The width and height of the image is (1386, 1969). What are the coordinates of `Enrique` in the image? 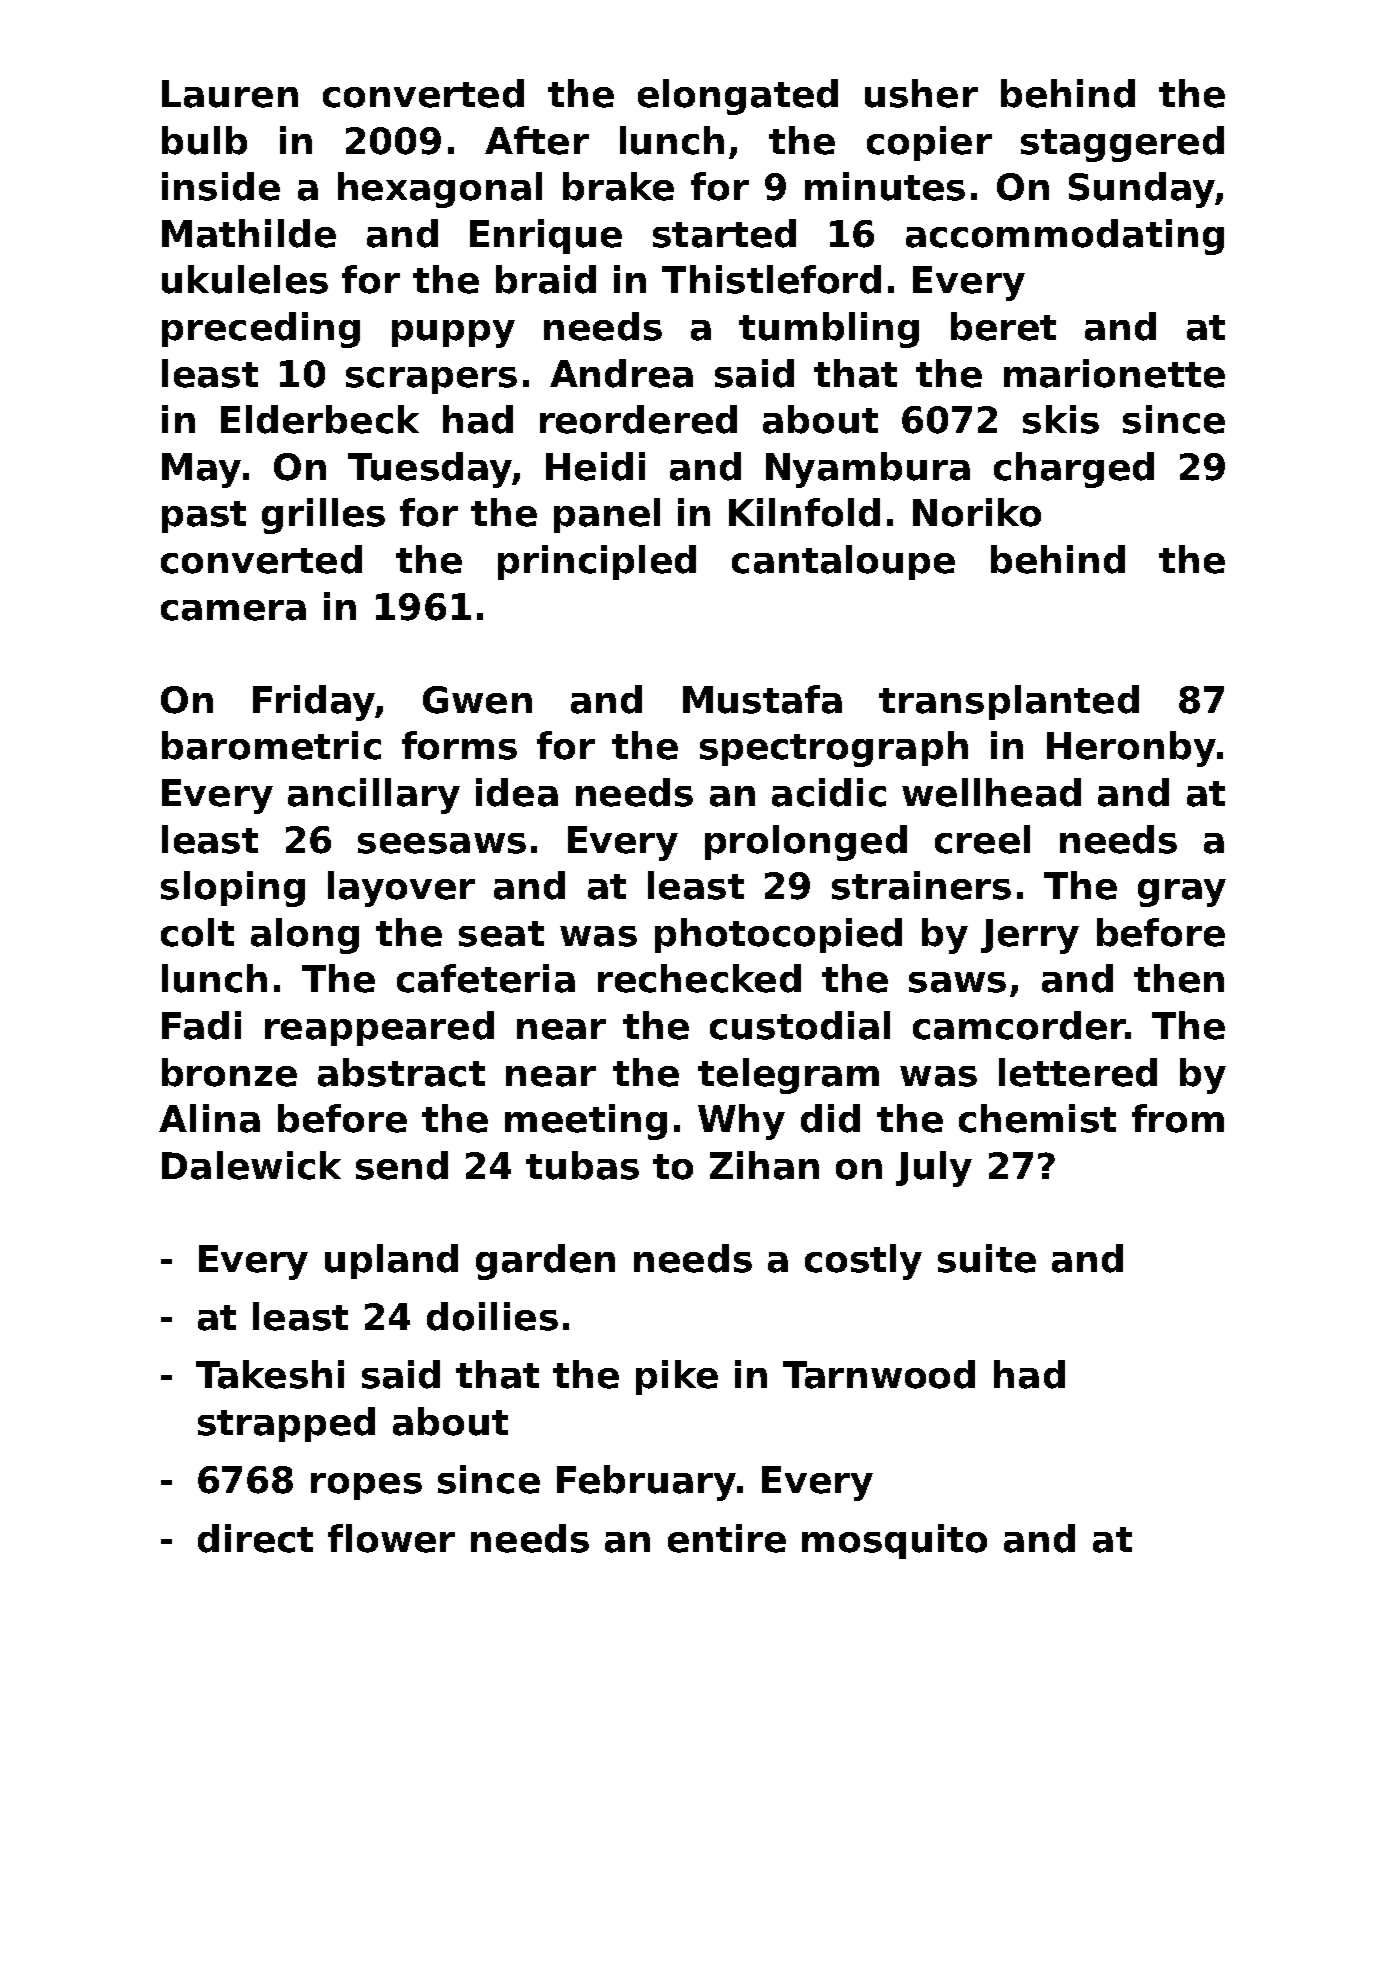 It's located at (546, 236).
